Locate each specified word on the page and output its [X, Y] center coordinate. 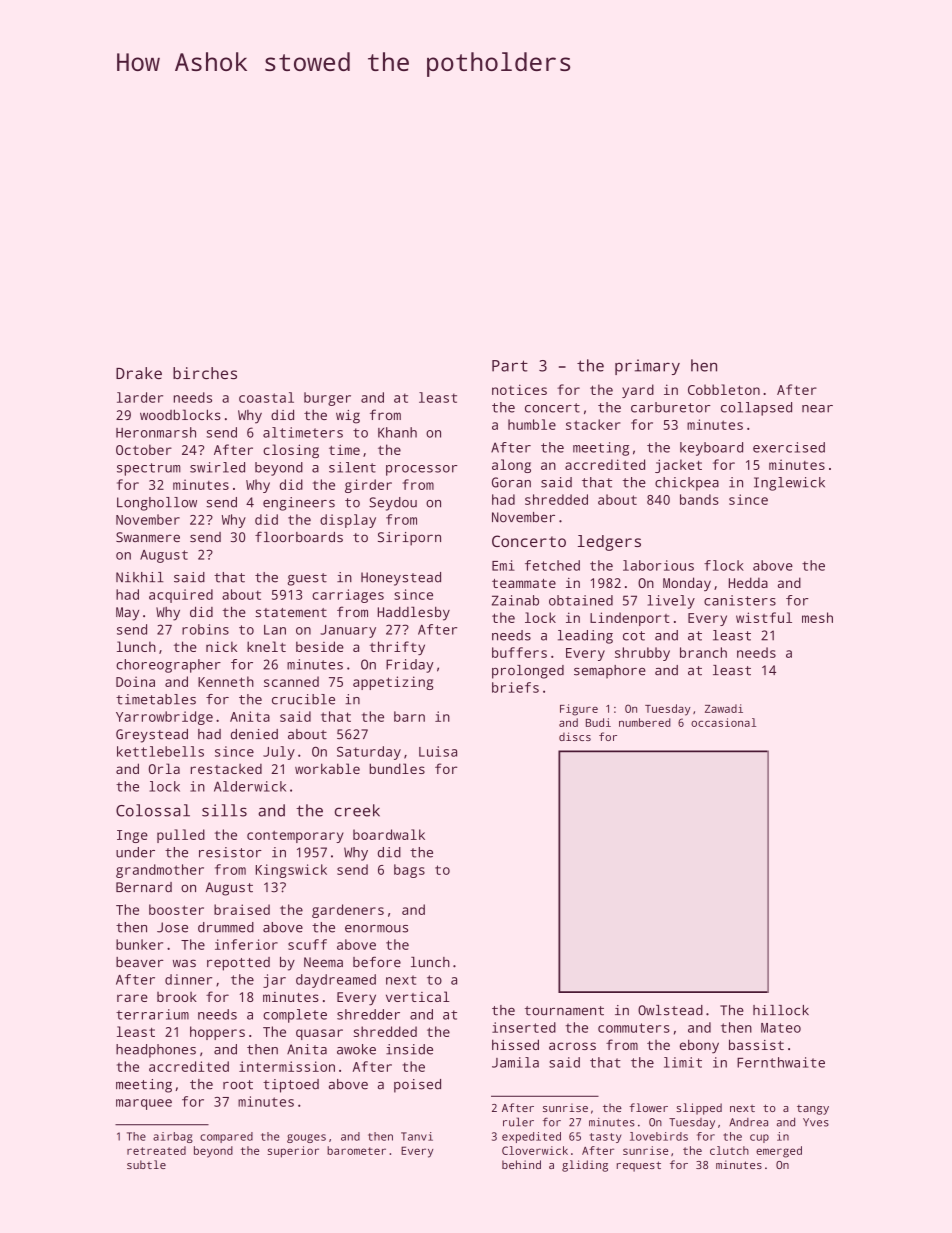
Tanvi [417, 1136]
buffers [519, 652]
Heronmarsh [156, 432]
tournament [564, 1011]
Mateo [781, 1028]
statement [291, 612]
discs [575, 736]
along [511, 466]
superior [293, 1152]
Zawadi [724, 708]
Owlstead [670, 1010]
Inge [132, 836]
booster [176, 909]
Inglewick [789, 484]
